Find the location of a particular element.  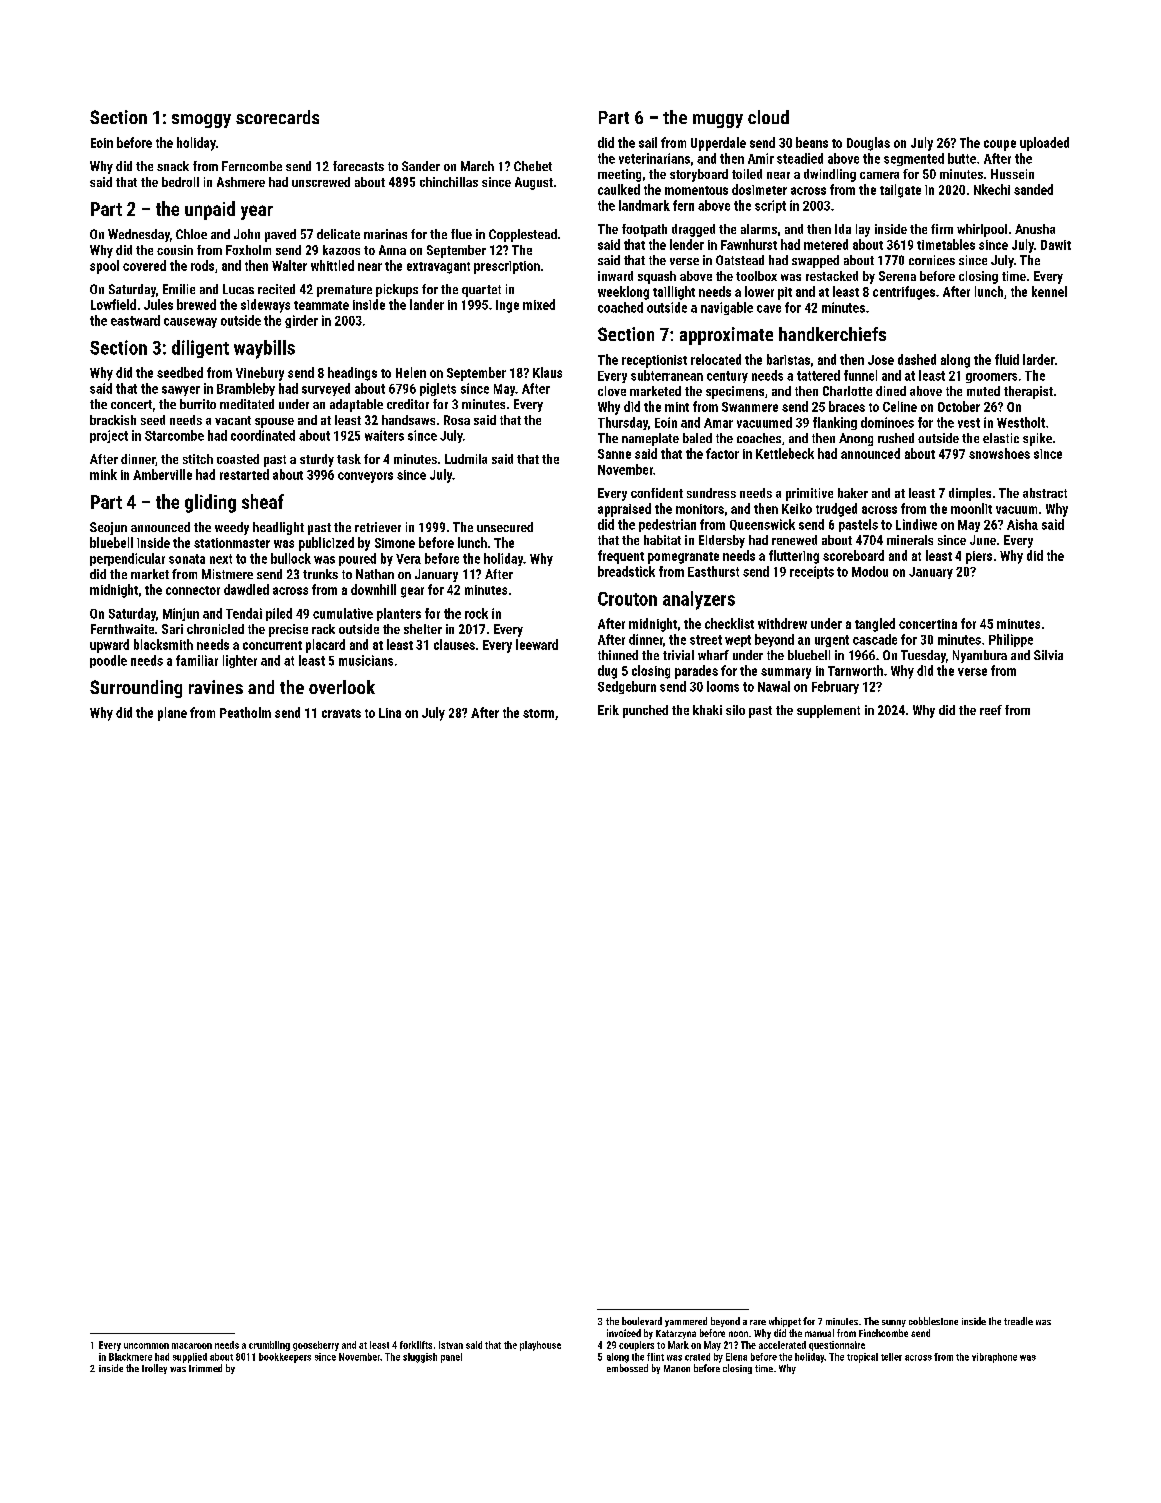

placard is located at coordinates (325, 646).
